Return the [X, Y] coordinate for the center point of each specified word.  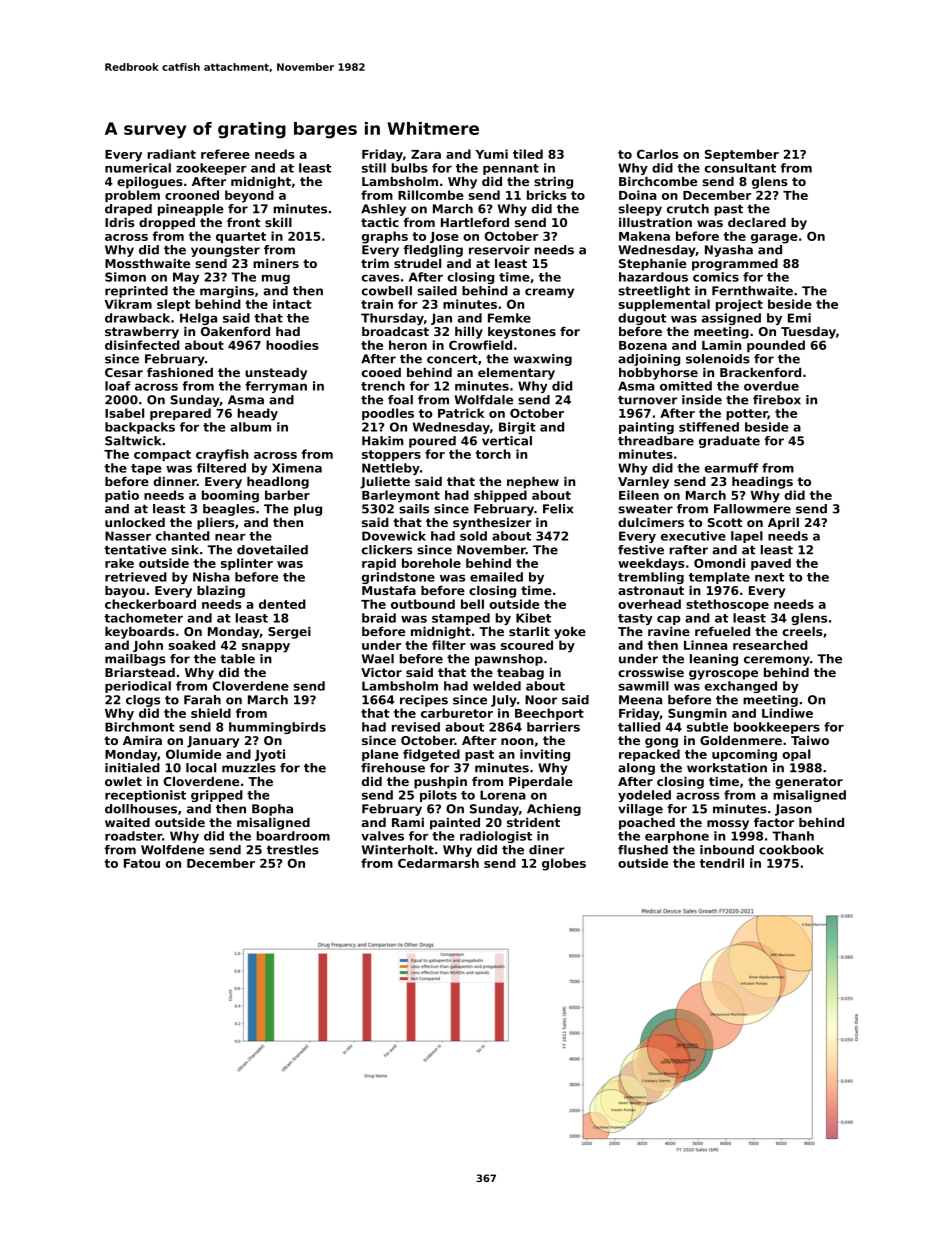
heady [258, 414]
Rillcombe [431, 195]
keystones [522, 333]
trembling [651, 578]
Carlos [657, 154]
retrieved [136, 577]
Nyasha [729, 251]
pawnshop [509, 660]
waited [127, 822]
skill [278, 222]
